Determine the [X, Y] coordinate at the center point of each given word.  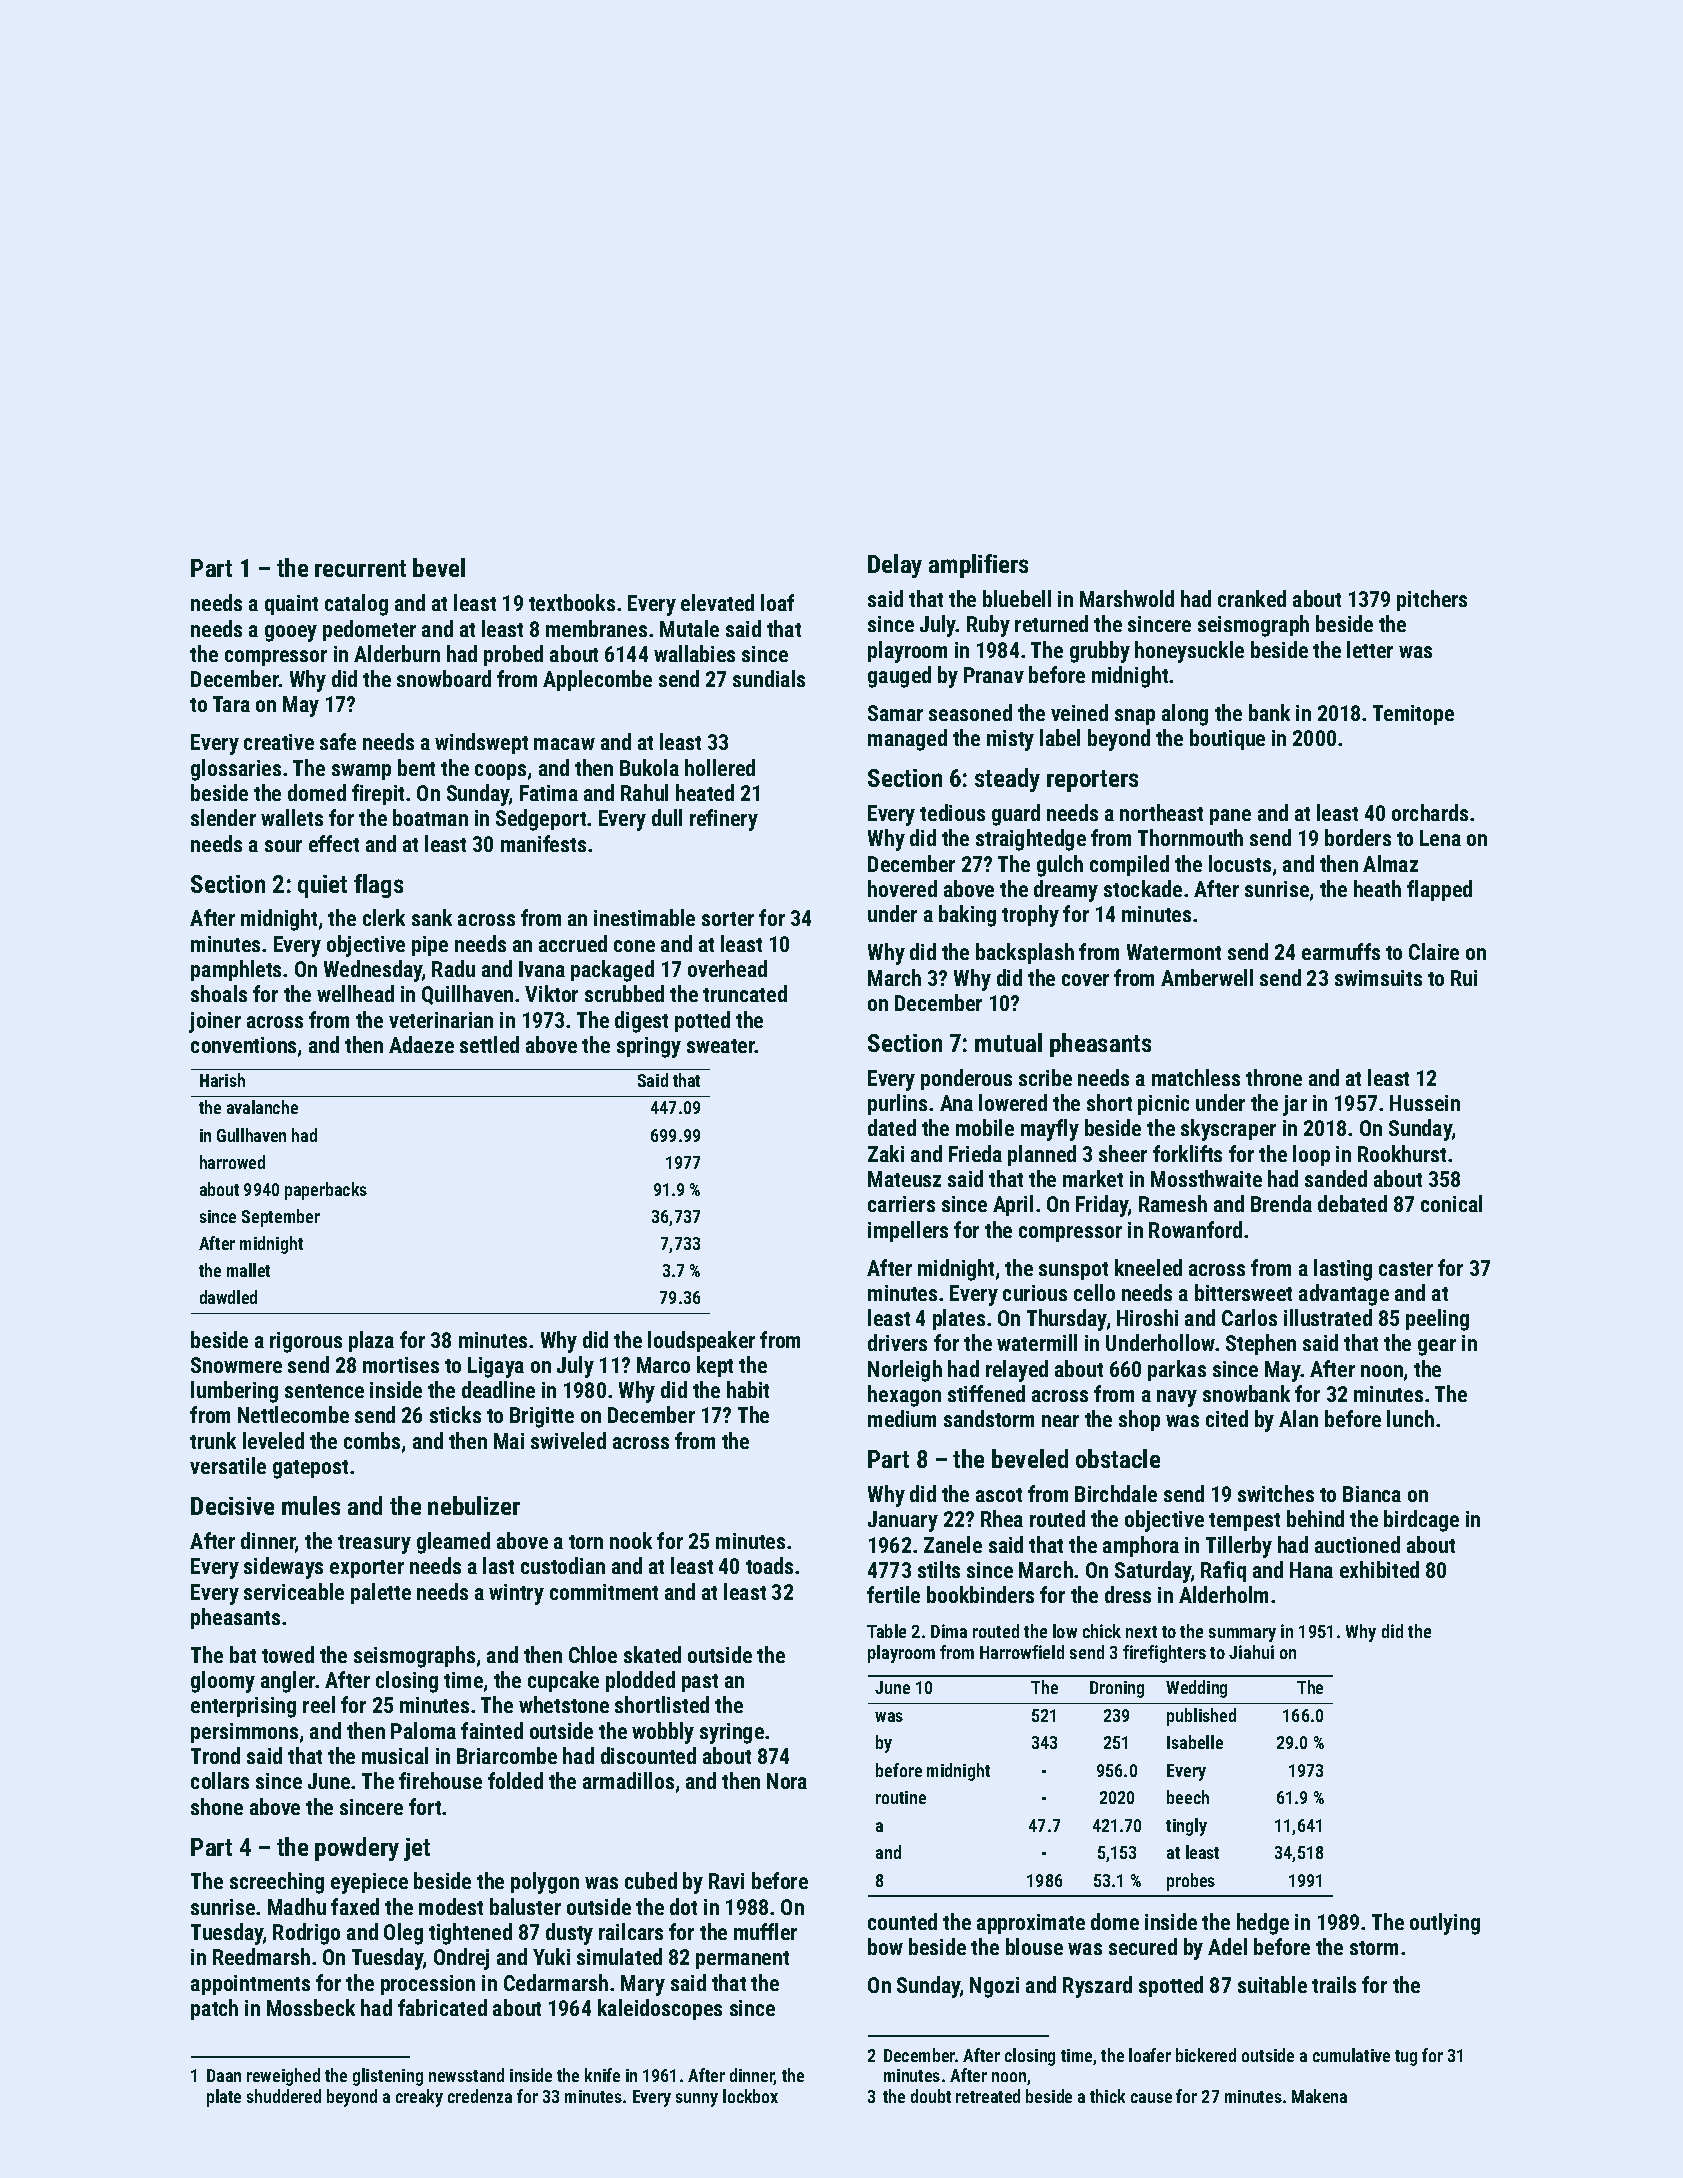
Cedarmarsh [556, 1982]
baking [967, 916]
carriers [901, 1204]
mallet [248, 1270]
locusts [1240, 863]
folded [515, 1780]
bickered [1206, 2055]
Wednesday [373, 971]
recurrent [360, 568]
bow [885, 1946]
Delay [895, 566]
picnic [1163, 1105]
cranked [1252, 598]
